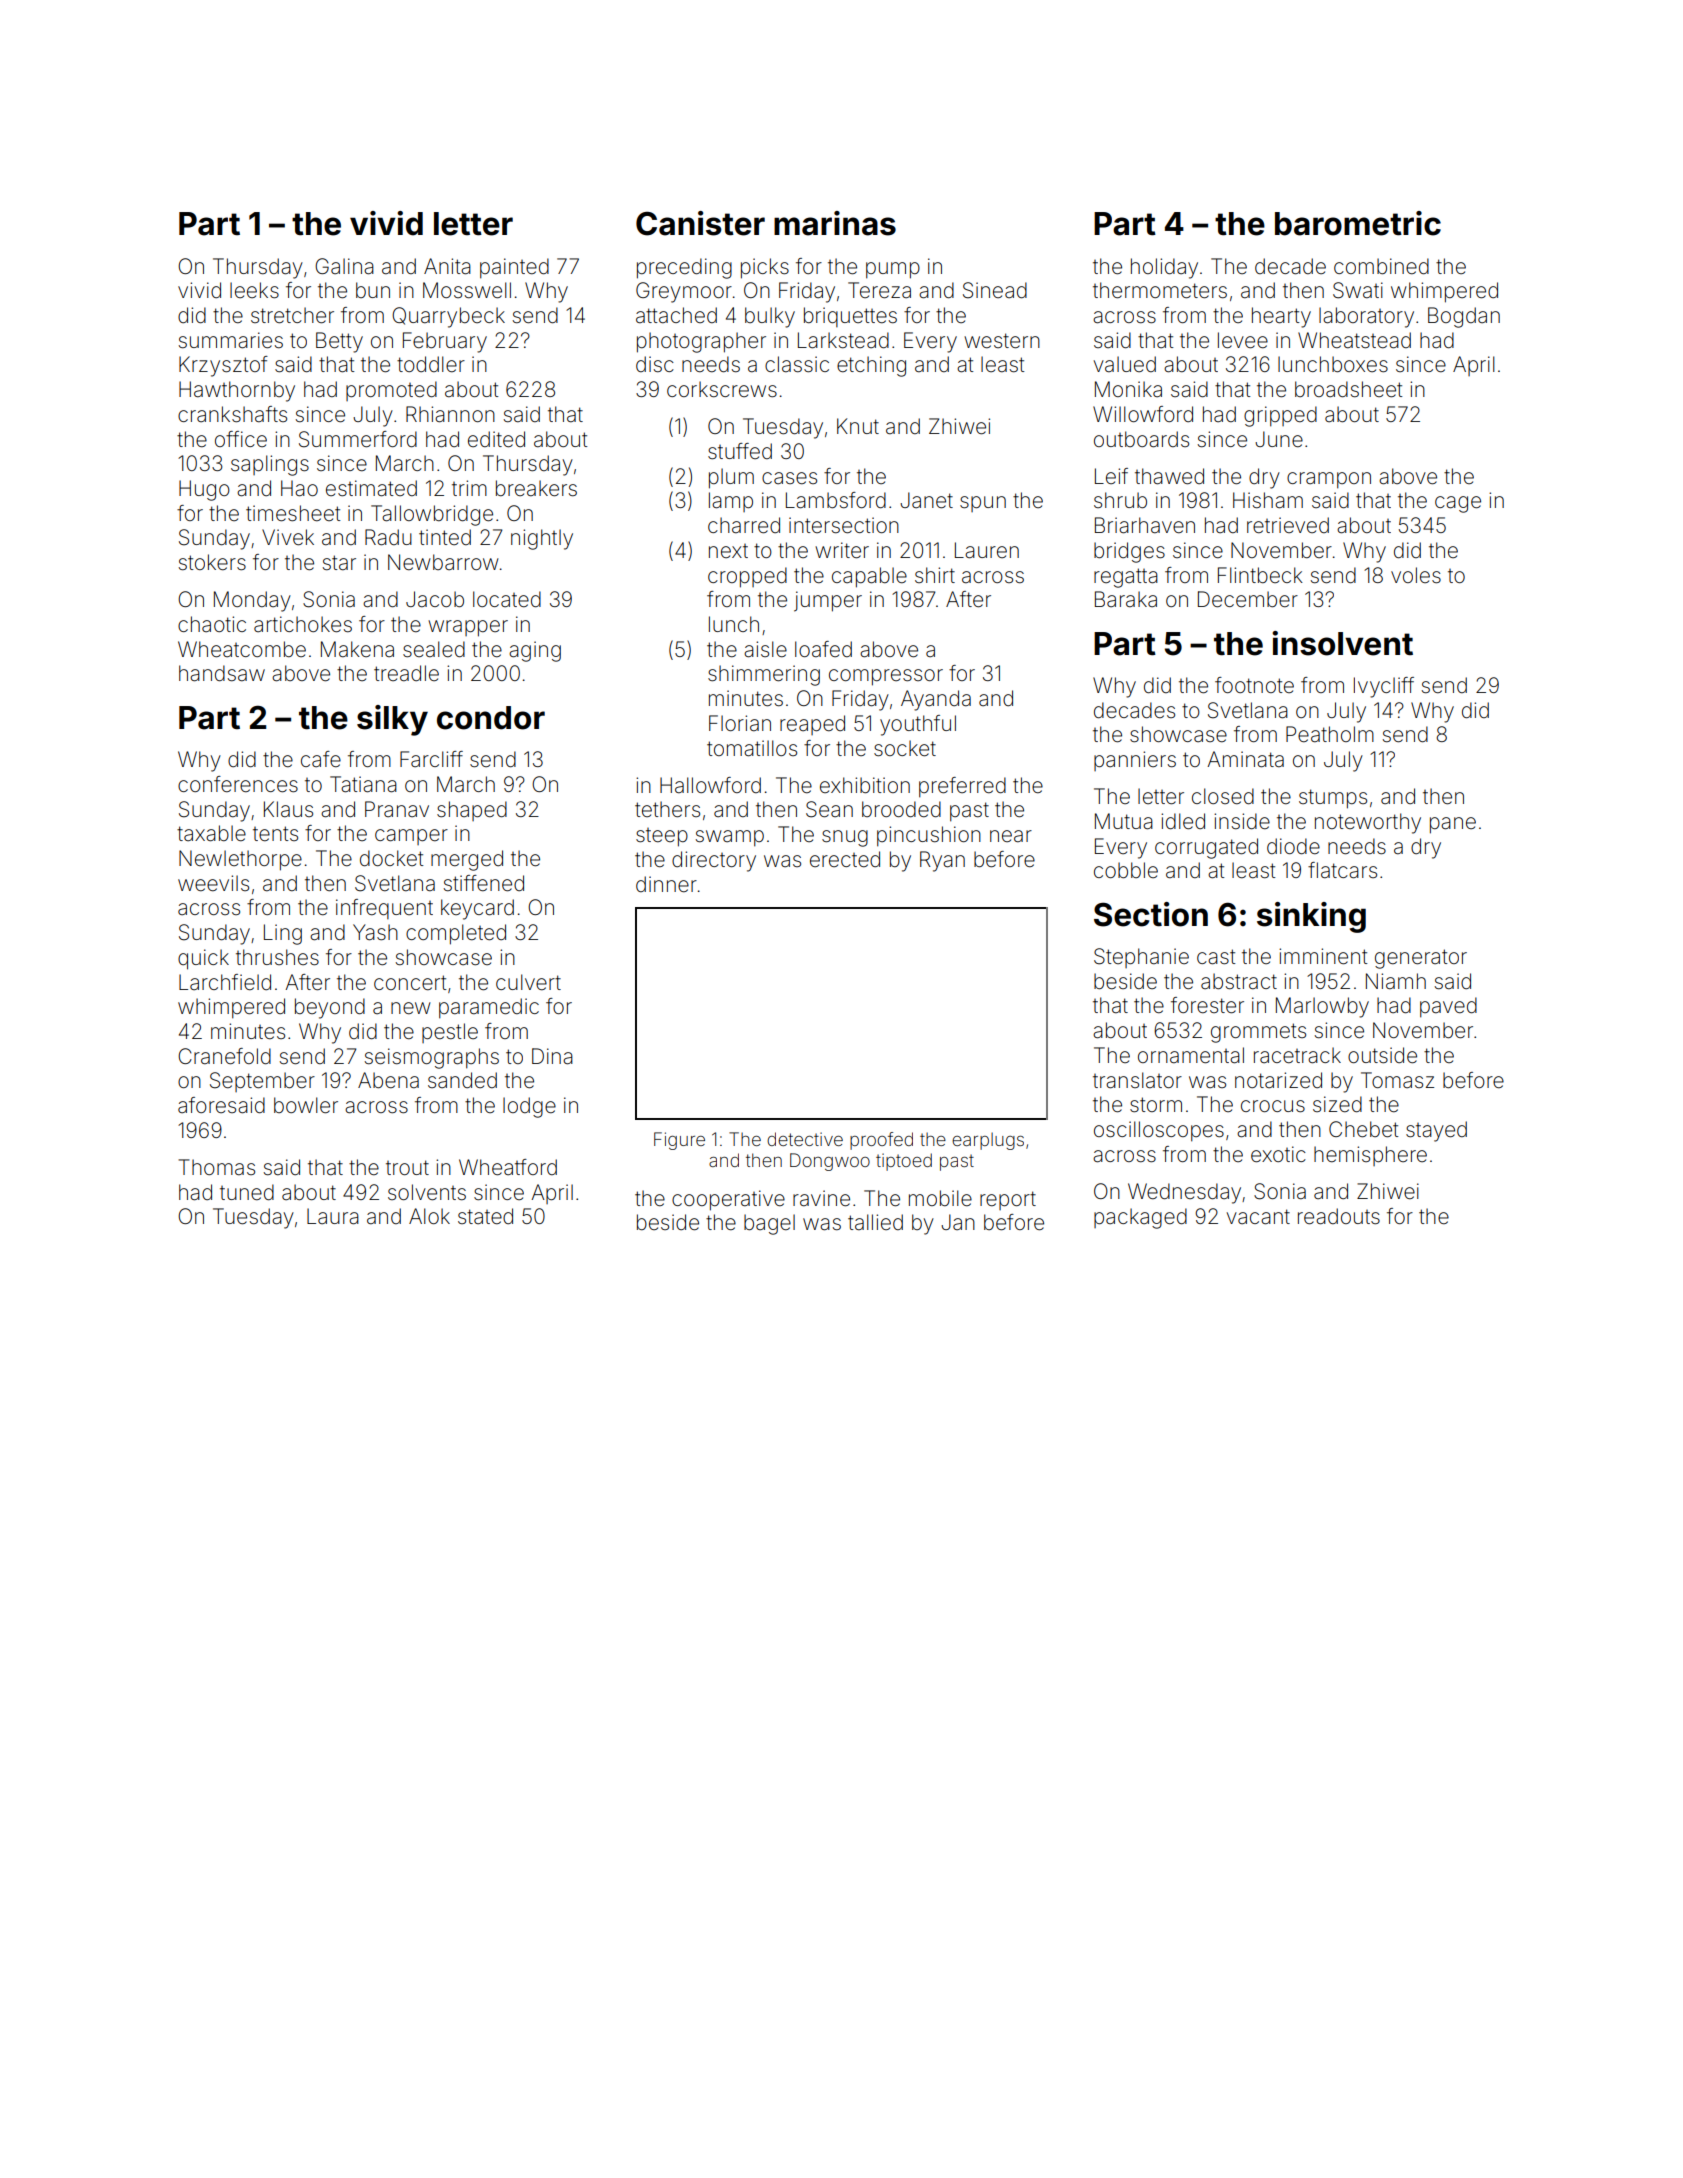 The height and width of the screenshot is (2178, 1683). What do you see at coordinates (871, 366) in the screenshot?
I see `etching` at bounding box center [871, 366].
